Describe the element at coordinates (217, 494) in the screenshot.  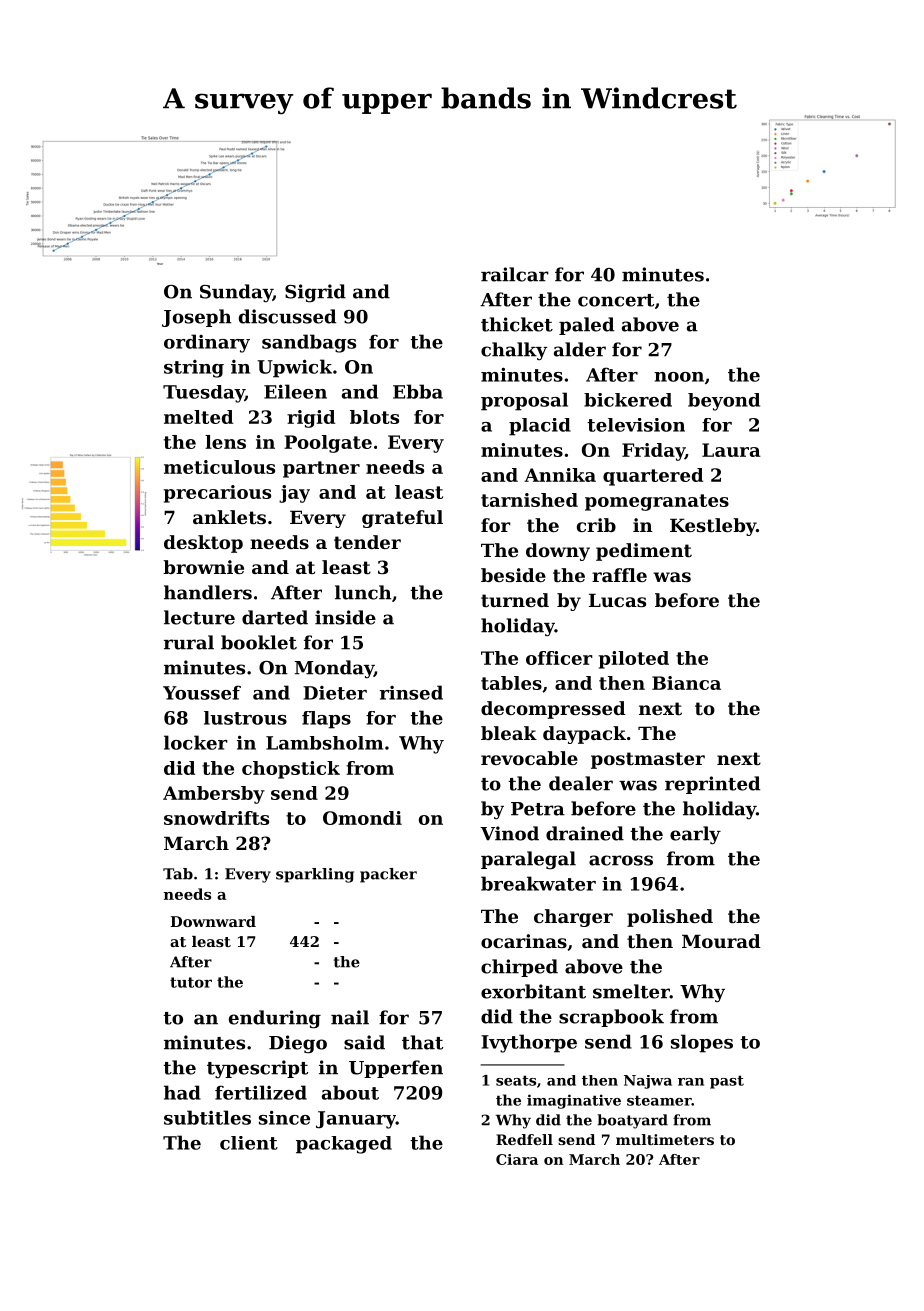
I see `precarious` at that location.
